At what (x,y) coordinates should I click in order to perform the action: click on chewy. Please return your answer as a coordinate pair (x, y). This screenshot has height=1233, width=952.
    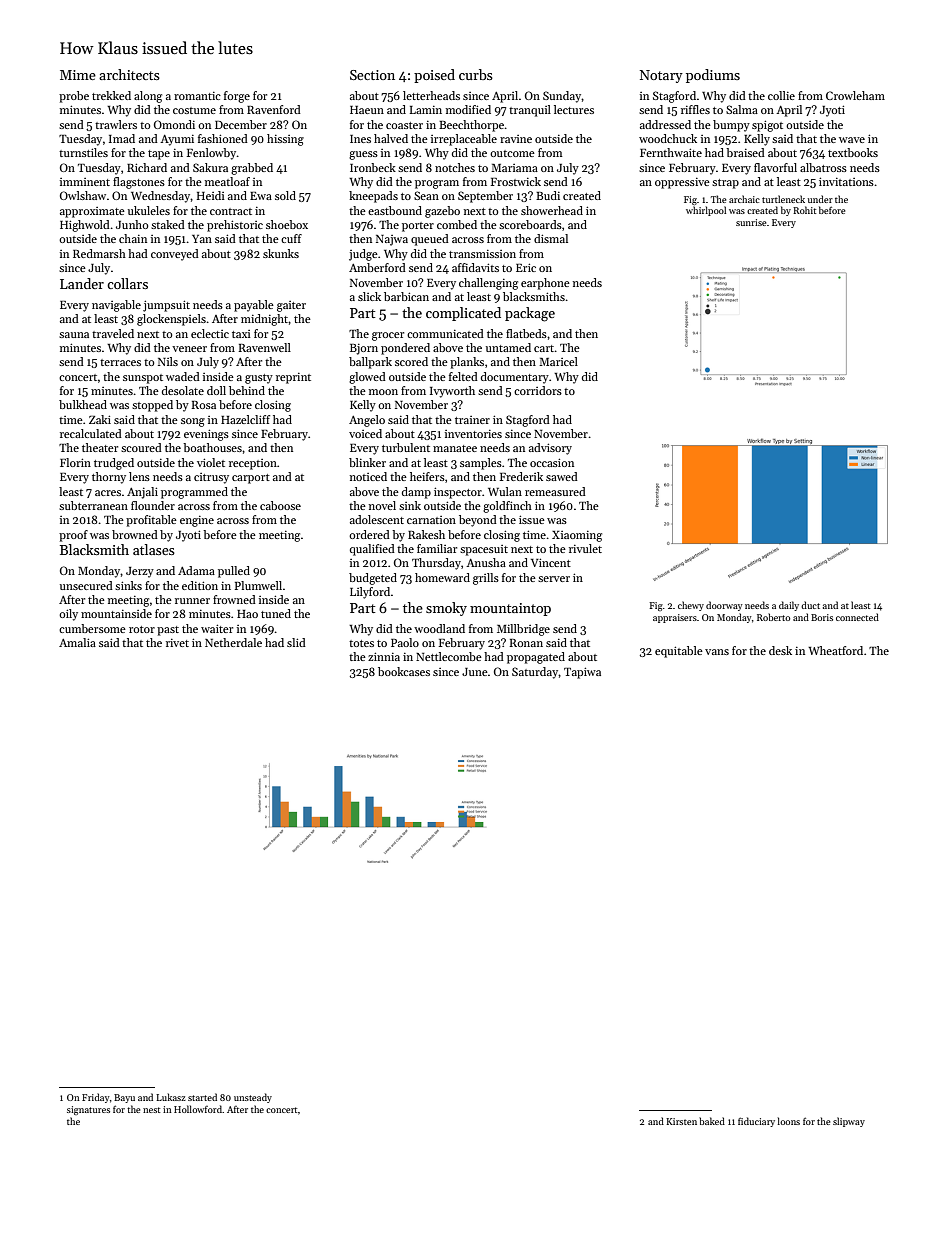
    Looking at the image, I should click on (691, 606).
